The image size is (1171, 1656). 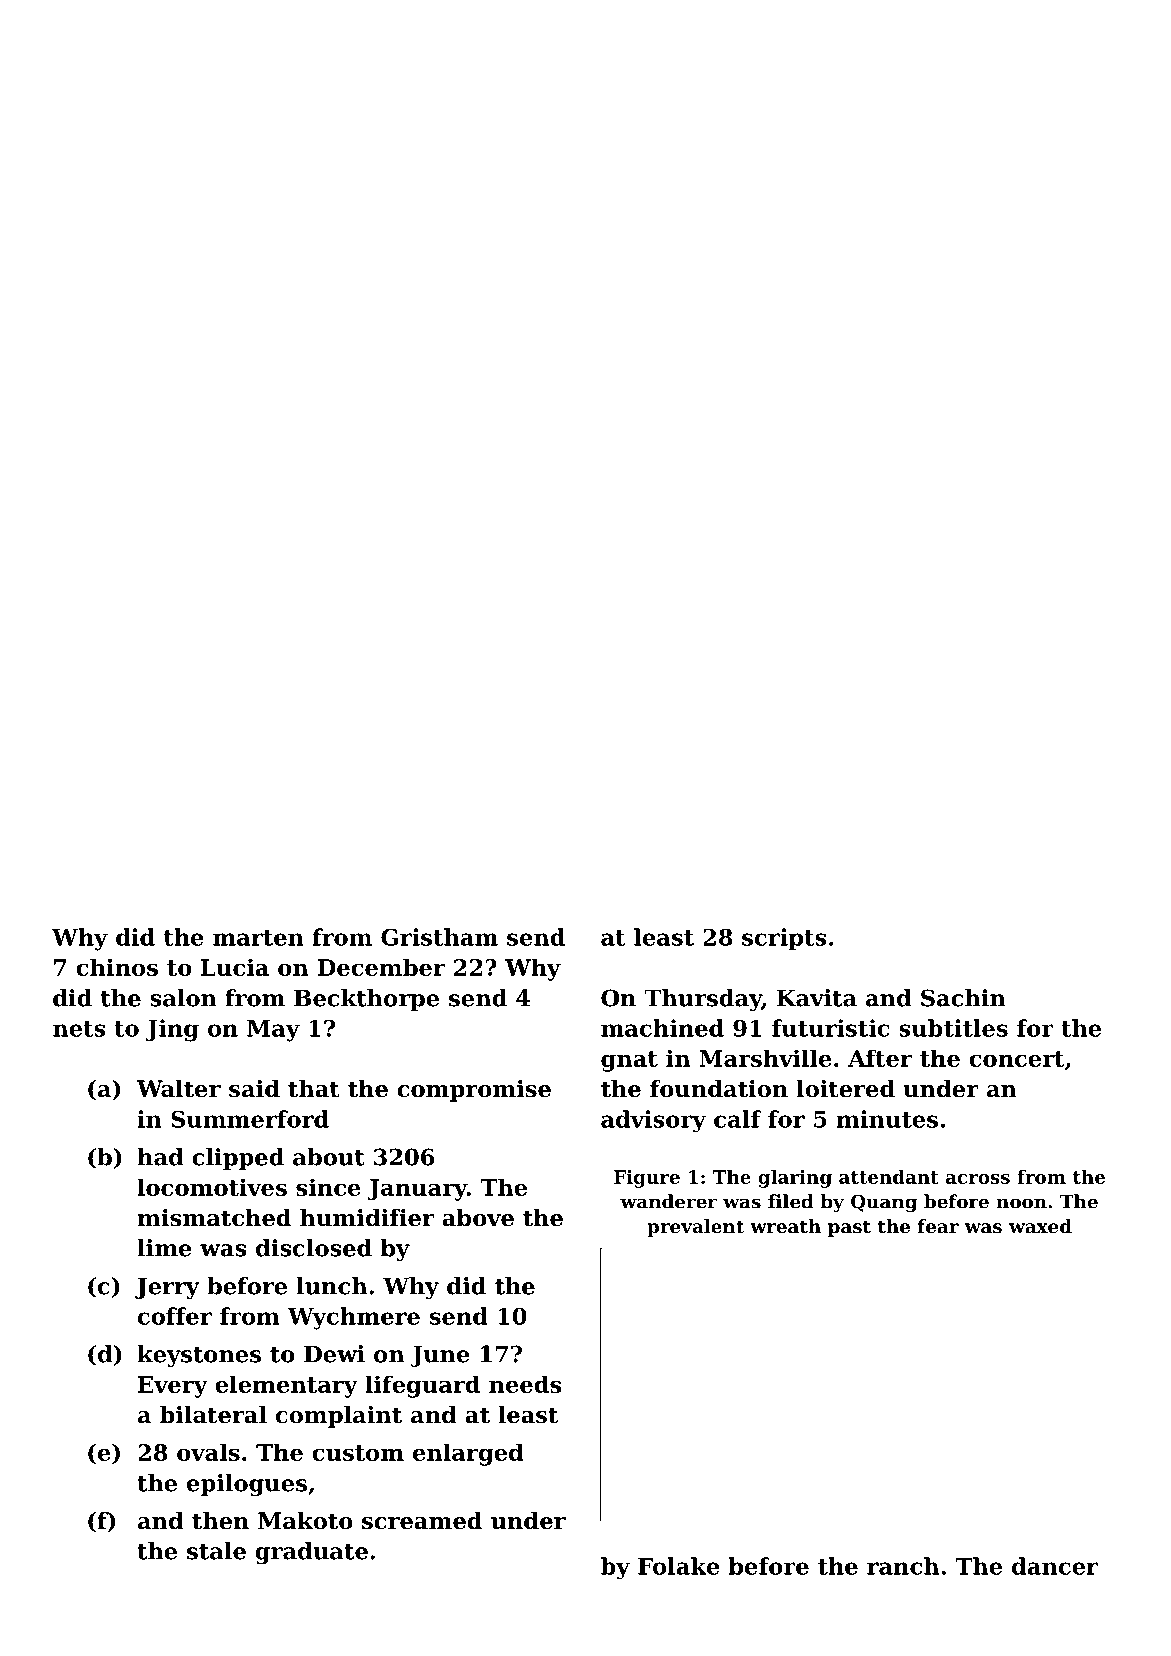 I want to click on Dewi, so click(x=334, y=1354).
